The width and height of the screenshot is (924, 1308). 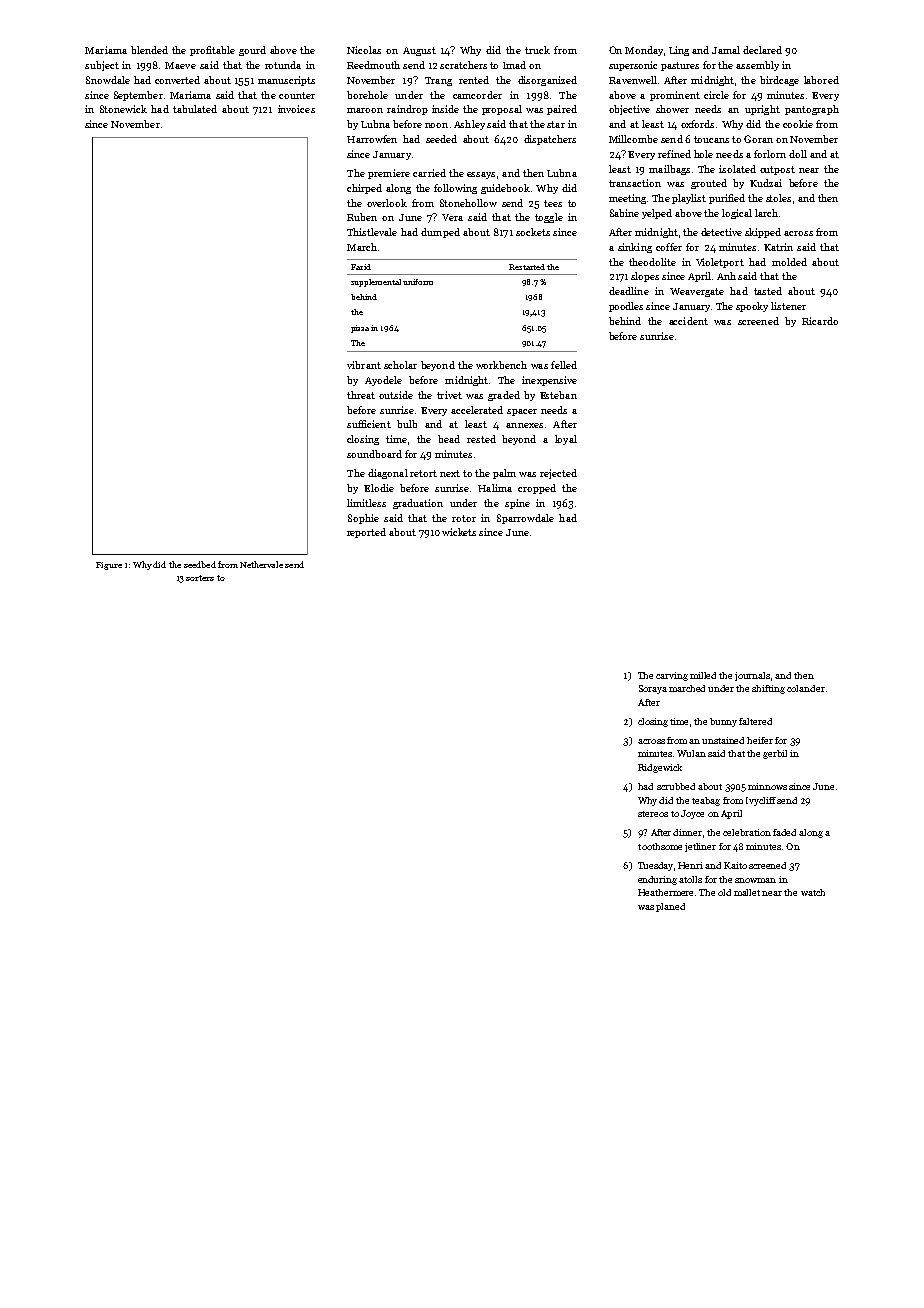 I want to click on sufficient, so click(x=369, y=424).
